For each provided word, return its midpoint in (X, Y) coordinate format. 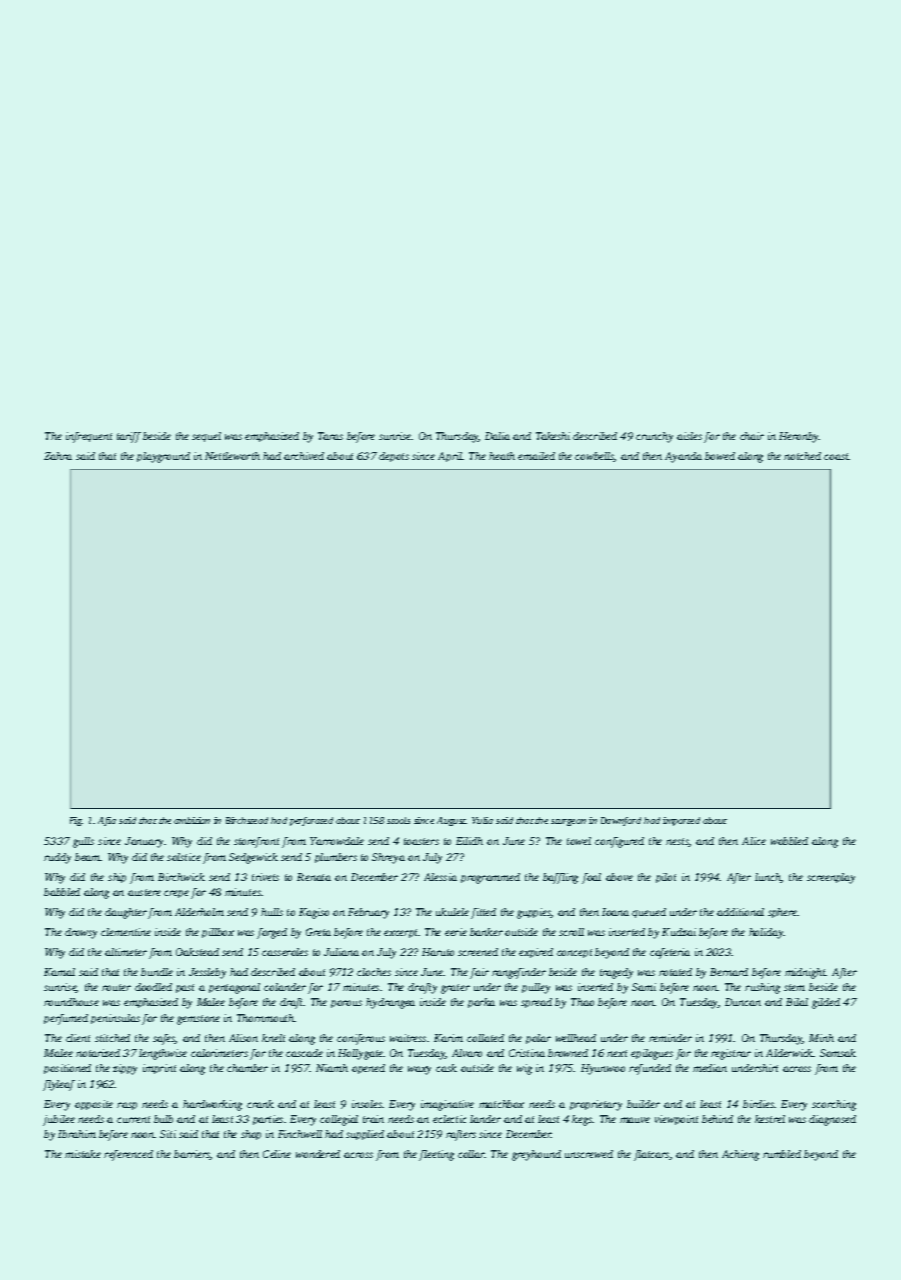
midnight (805, 973)
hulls (272, 912)
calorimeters (219, 1053)
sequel (206, 437)
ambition (192, 820)
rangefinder (519, 973)
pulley (536, 988)
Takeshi (553, 436)
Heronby (799, 437)
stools (398, 820)
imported (681, 821)
